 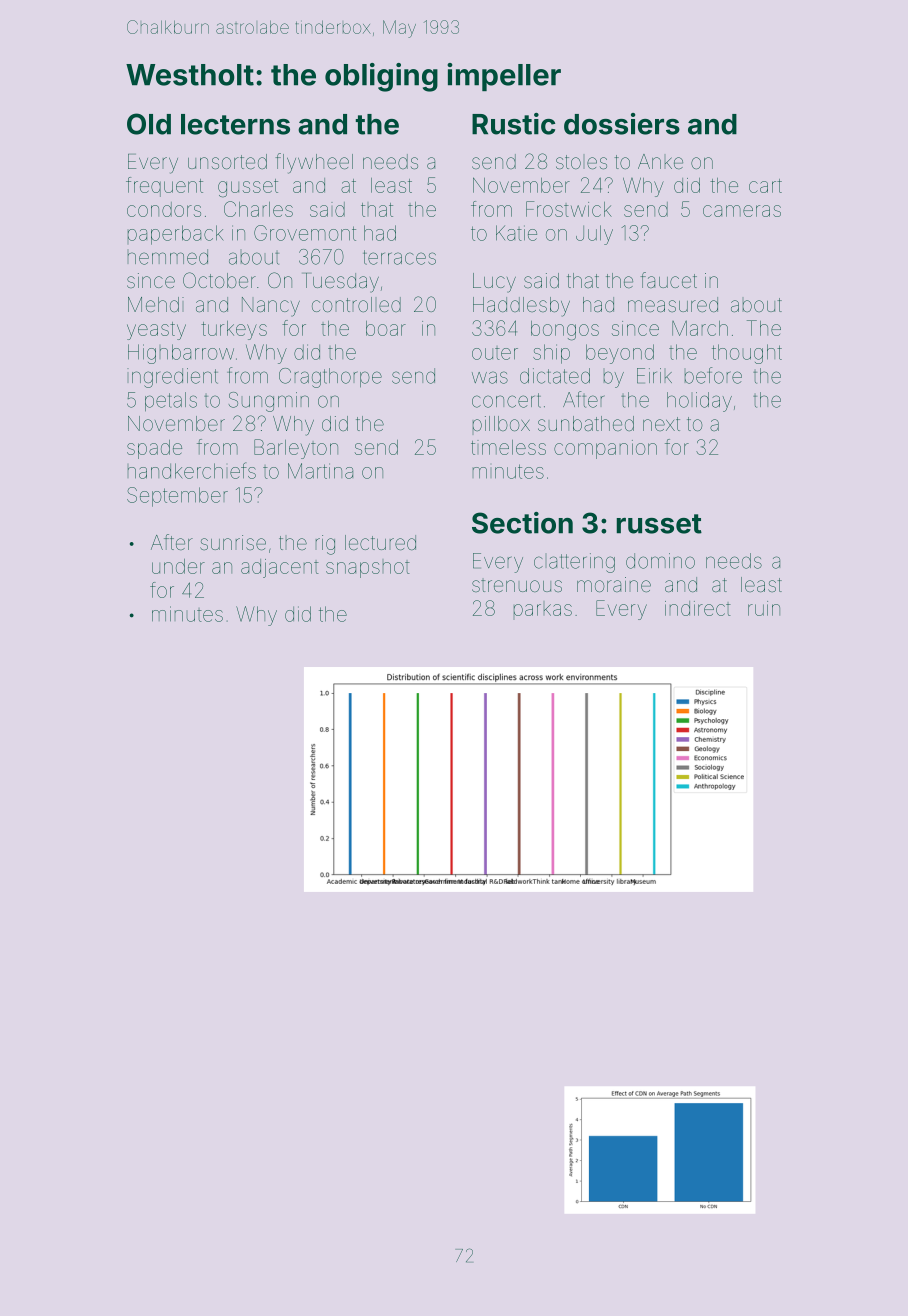 What do you see at coordinates (494, 283) in the page?
I see `Lucy` at bounding box center [494, 283].
